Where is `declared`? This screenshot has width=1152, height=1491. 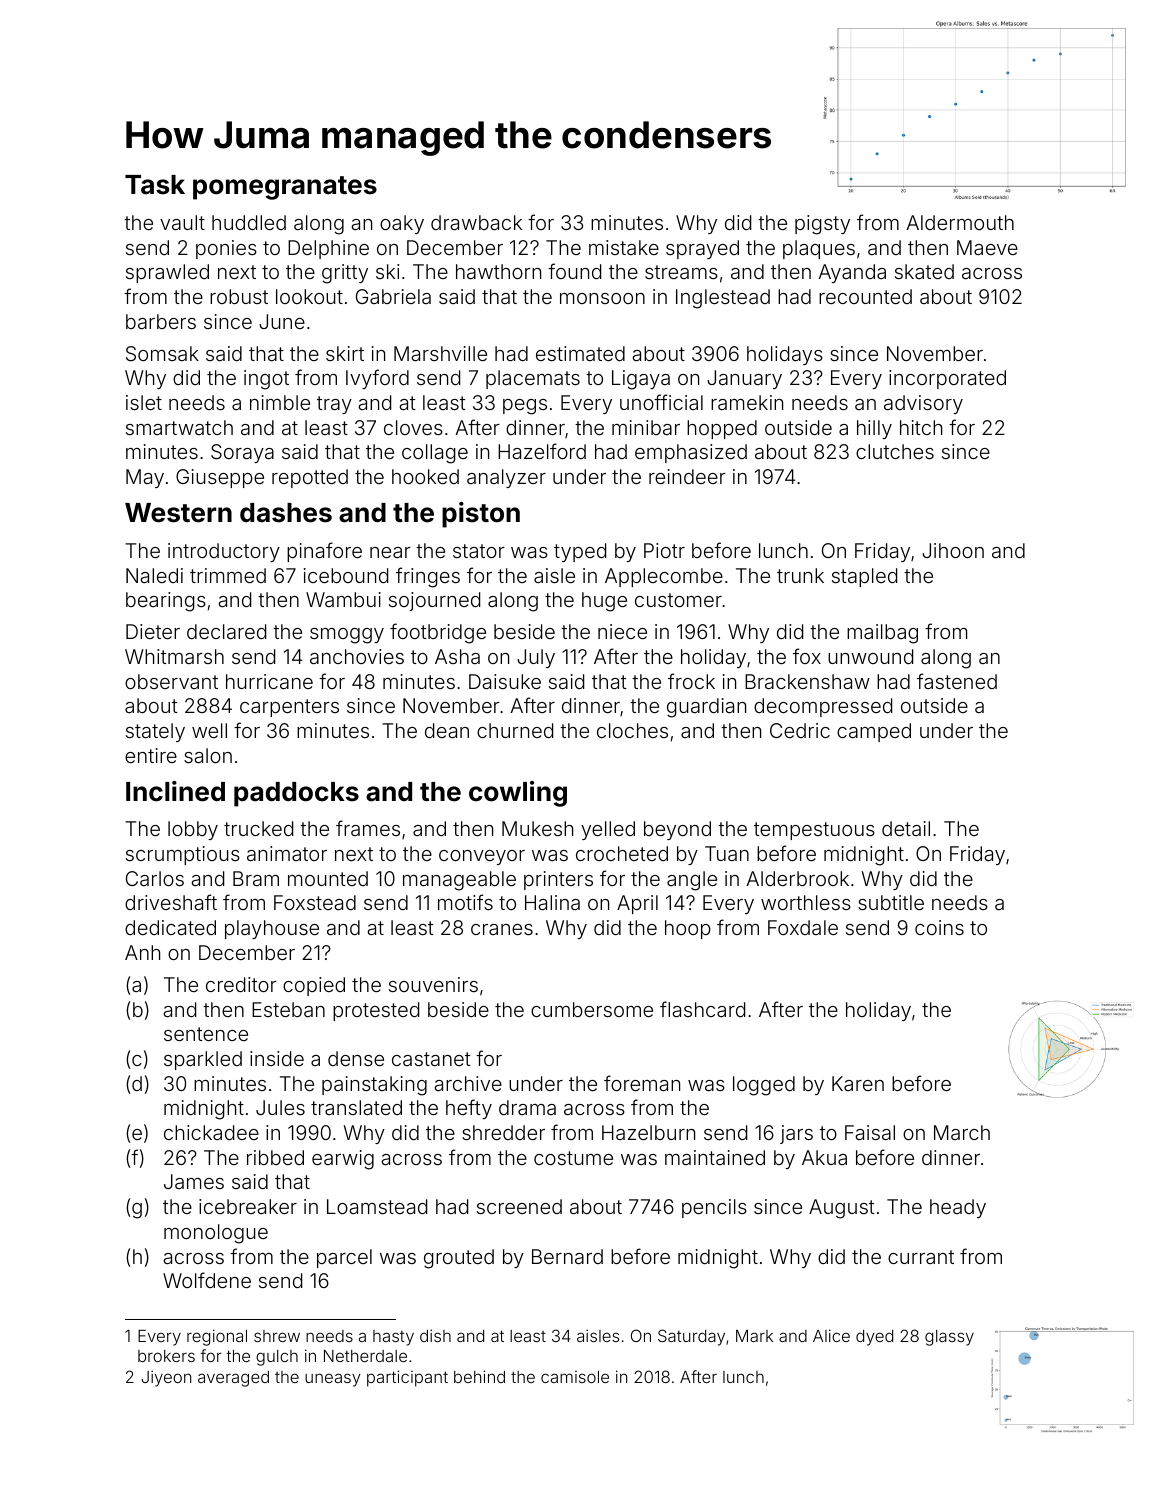 declared is located at coordinates (226, 631).
